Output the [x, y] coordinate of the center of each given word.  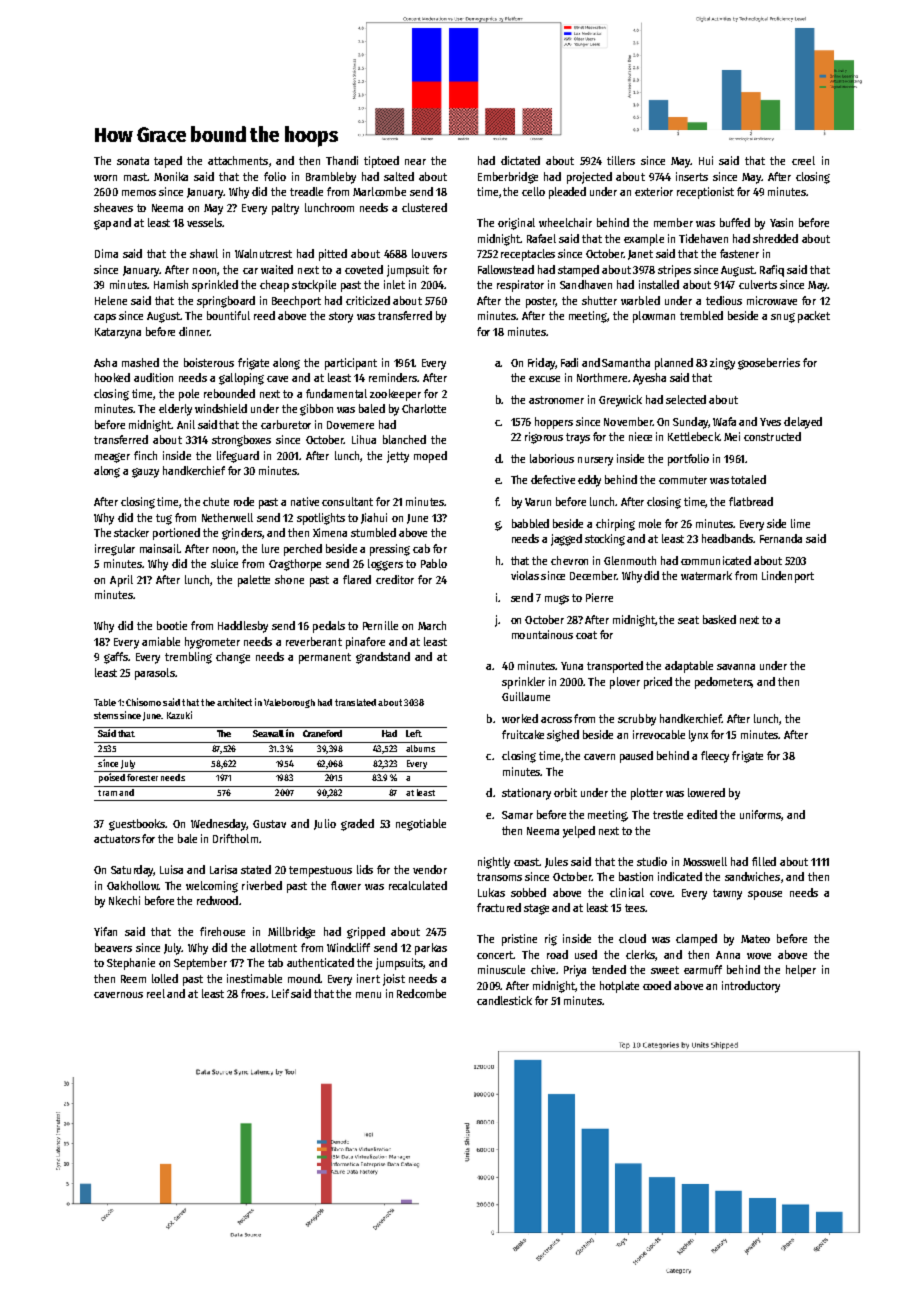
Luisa [171, 869]
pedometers [723, 683]
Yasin [781, 222]
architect [234, 702]
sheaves [113, 207]
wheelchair [565, 222]
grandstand [383, 658]
